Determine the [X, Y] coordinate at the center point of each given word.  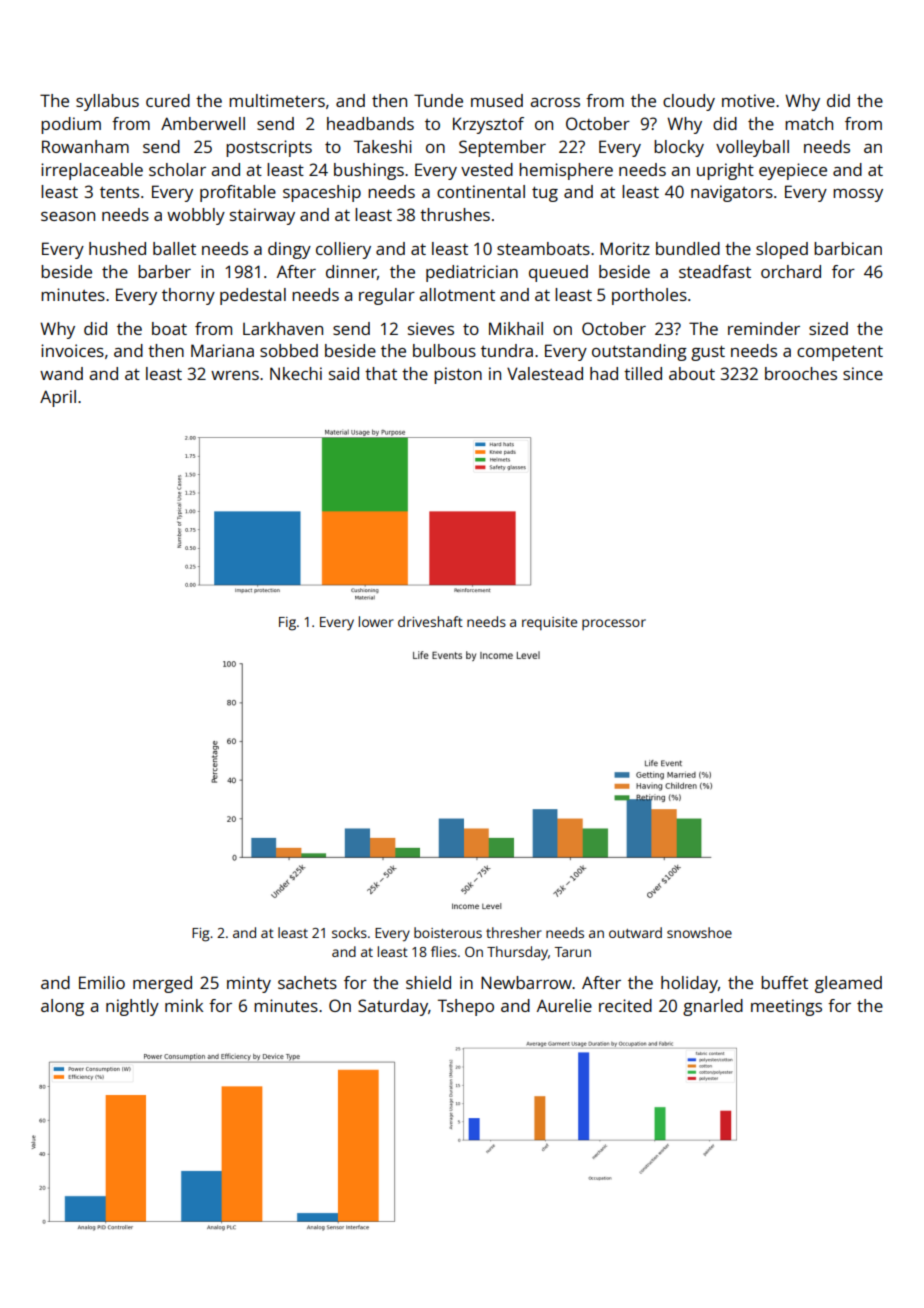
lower [376, 621]
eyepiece [793, 171]
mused [497, 100]
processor [614, 624]
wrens [235, 375]
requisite [549, 623]
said [344, 373]
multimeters [277, 100]
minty [249, 984]
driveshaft [430, 621]
